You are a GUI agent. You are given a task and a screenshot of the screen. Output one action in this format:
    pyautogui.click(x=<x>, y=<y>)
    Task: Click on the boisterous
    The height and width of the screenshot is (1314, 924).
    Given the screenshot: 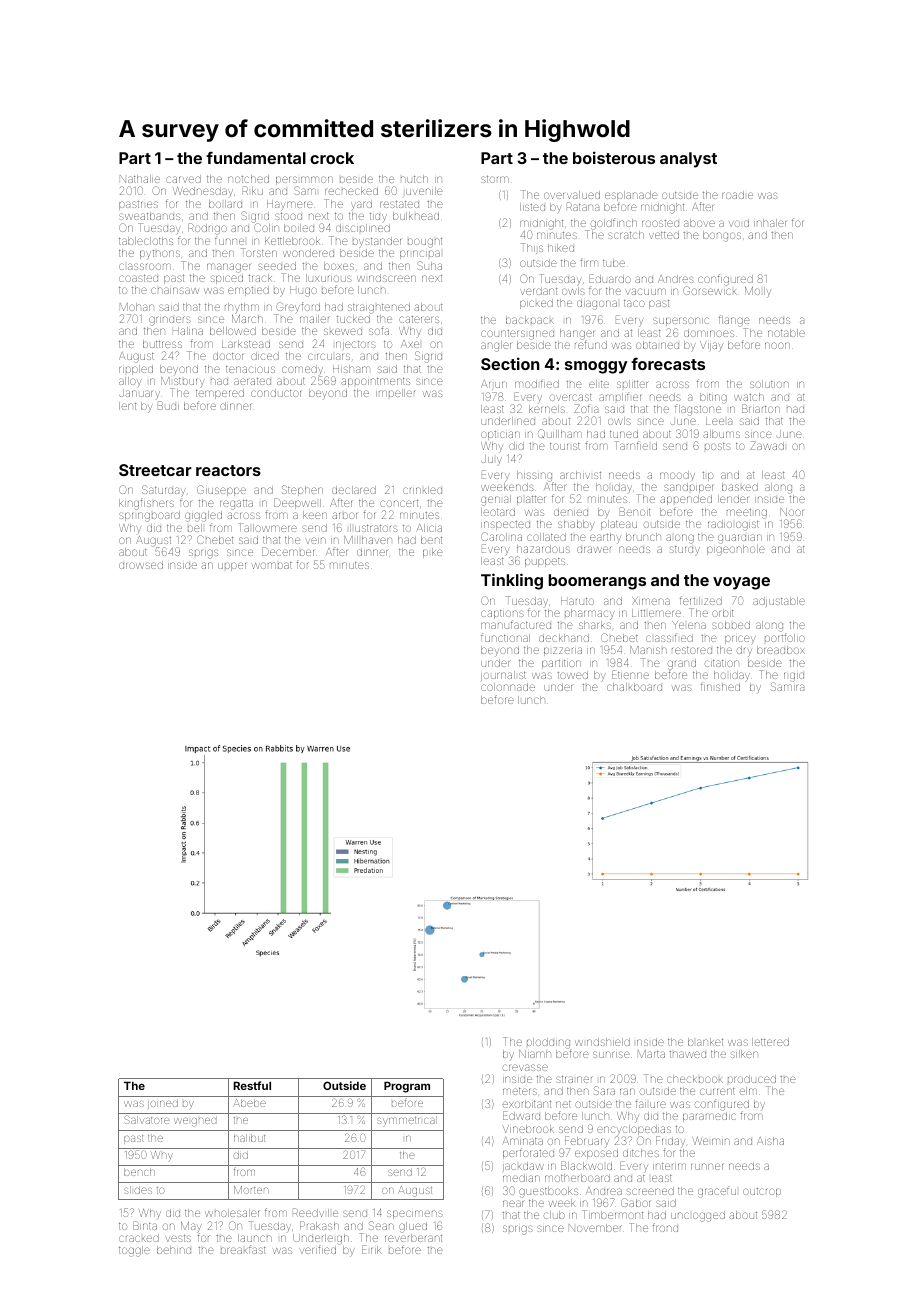 What is the action you would take?
    pyautogui.click(x=614, y=157)
